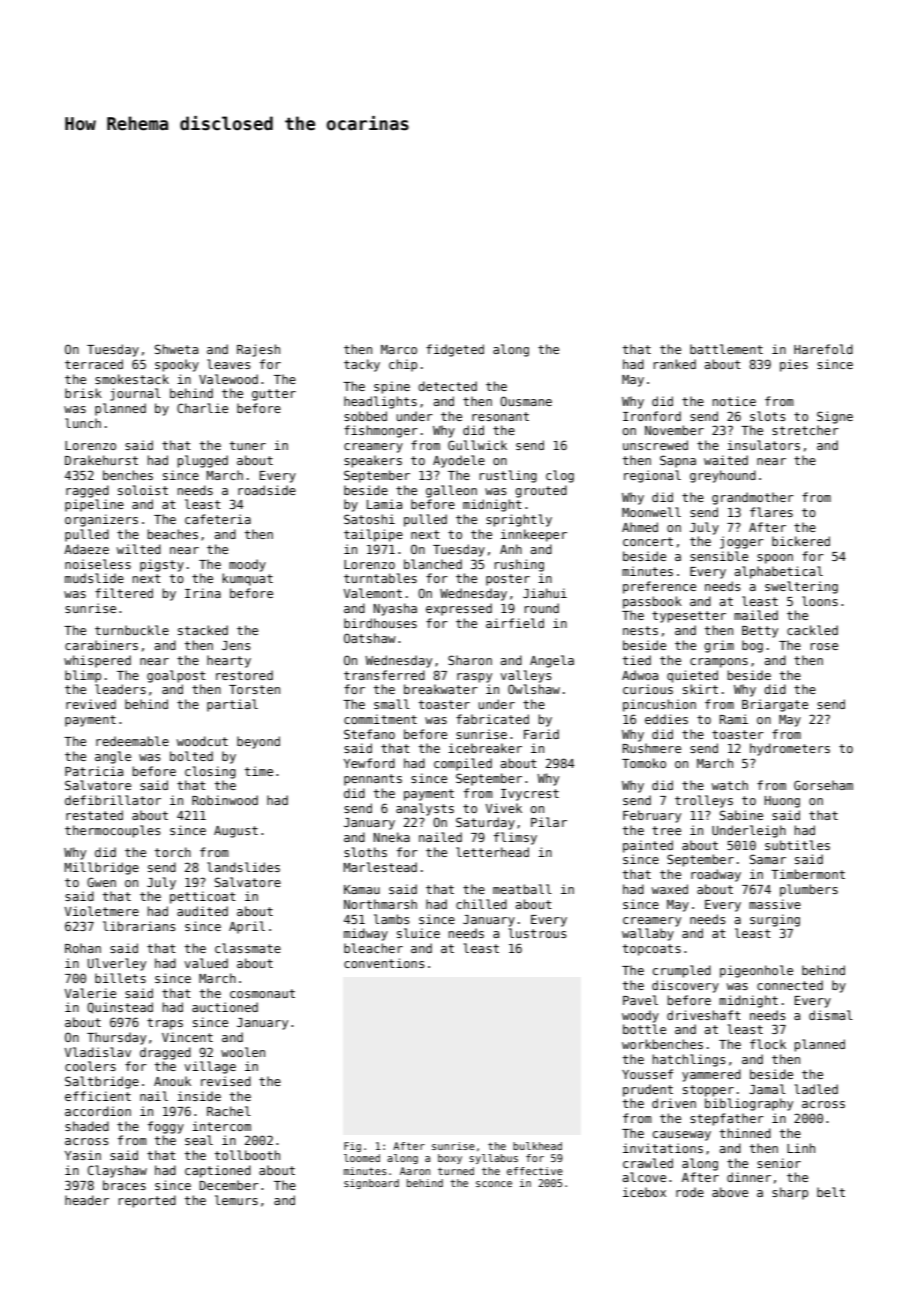  Describe the element at coordinates (225, 800) in the screenshot. I see `Robinwood` at that location.
